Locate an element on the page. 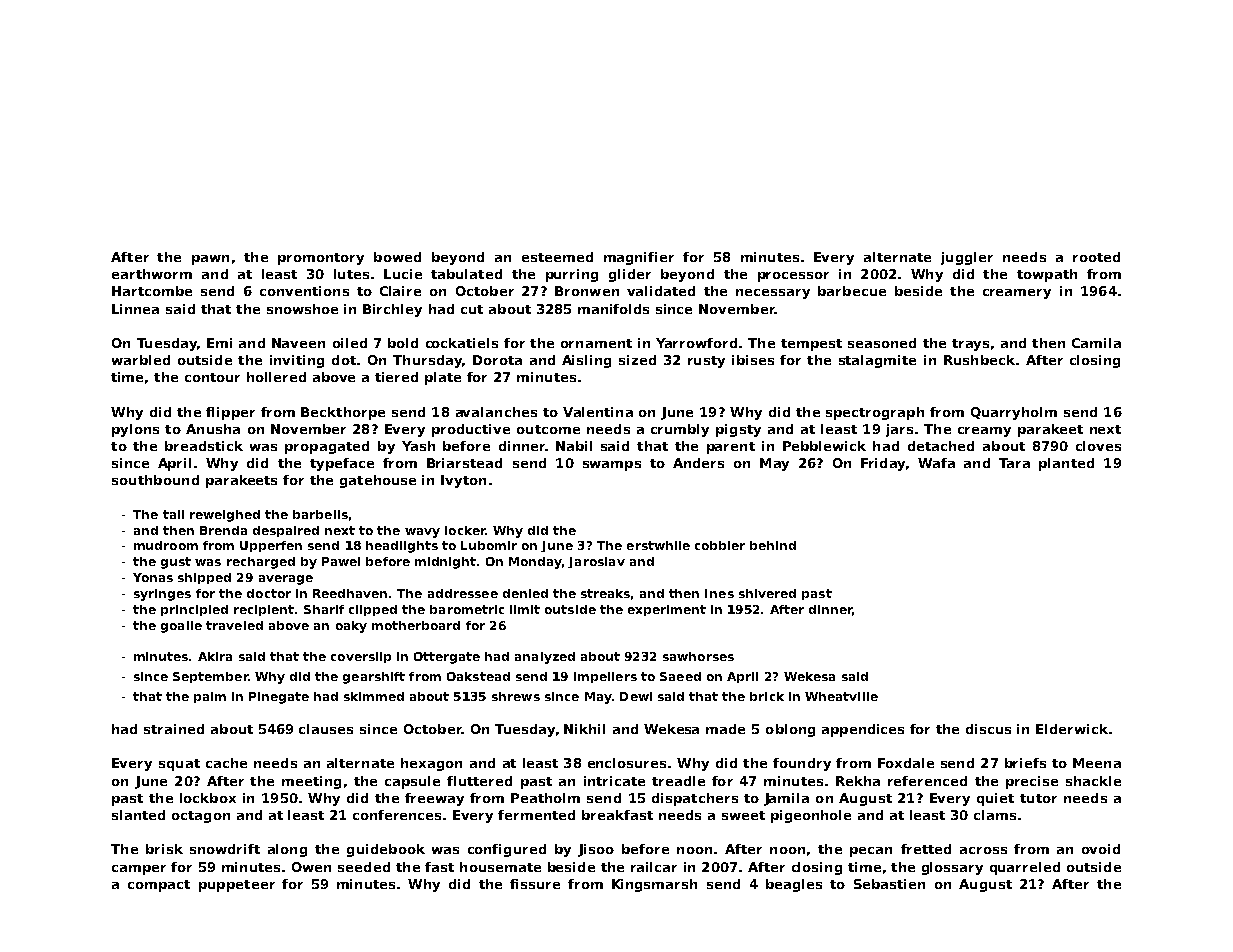 The height and width of the page is (952, 1233). Quarryholm is located at coordinates (1014, 413).
